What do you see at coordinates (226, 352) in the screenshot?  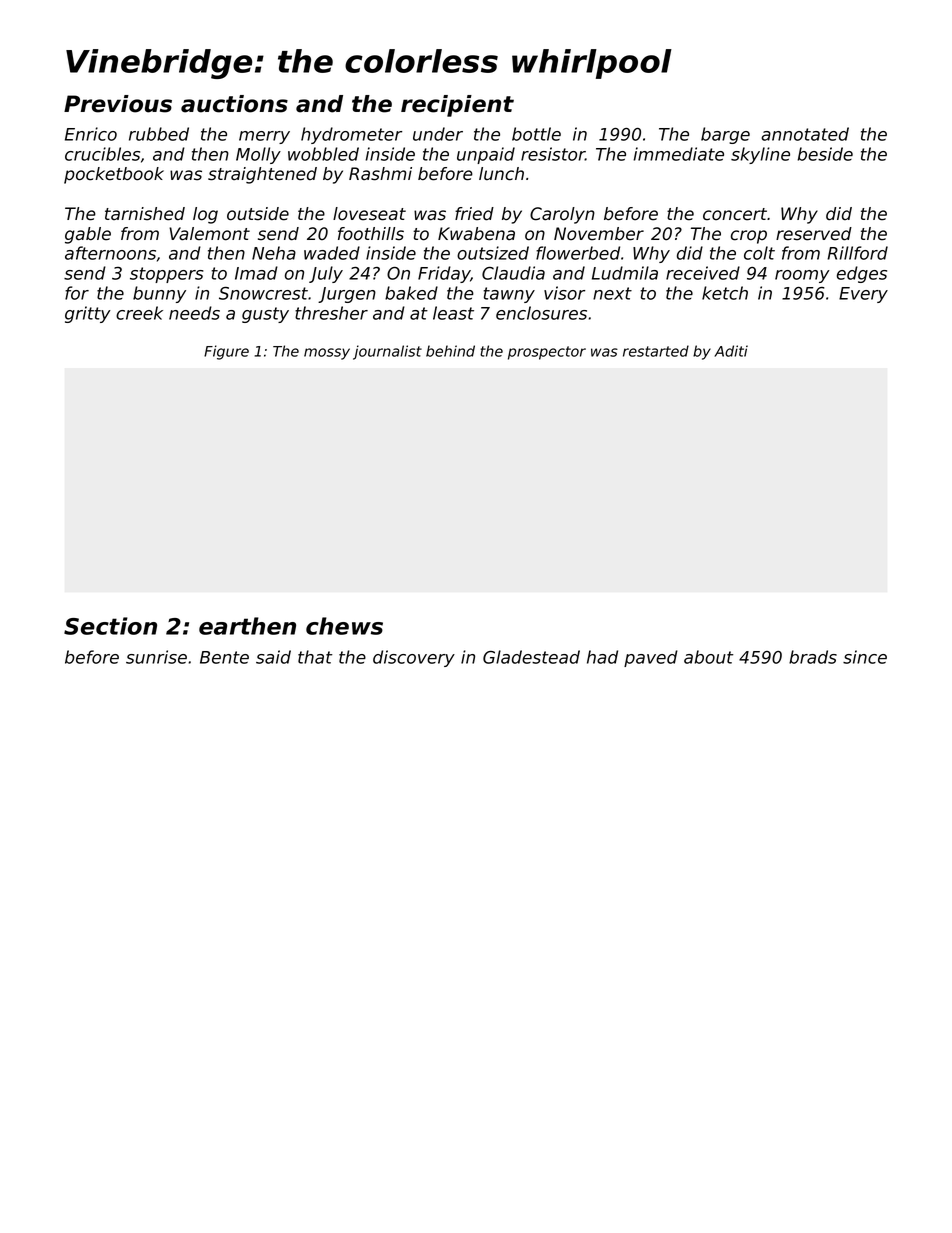 I see `Figure` at bounding box center [226, 352].
